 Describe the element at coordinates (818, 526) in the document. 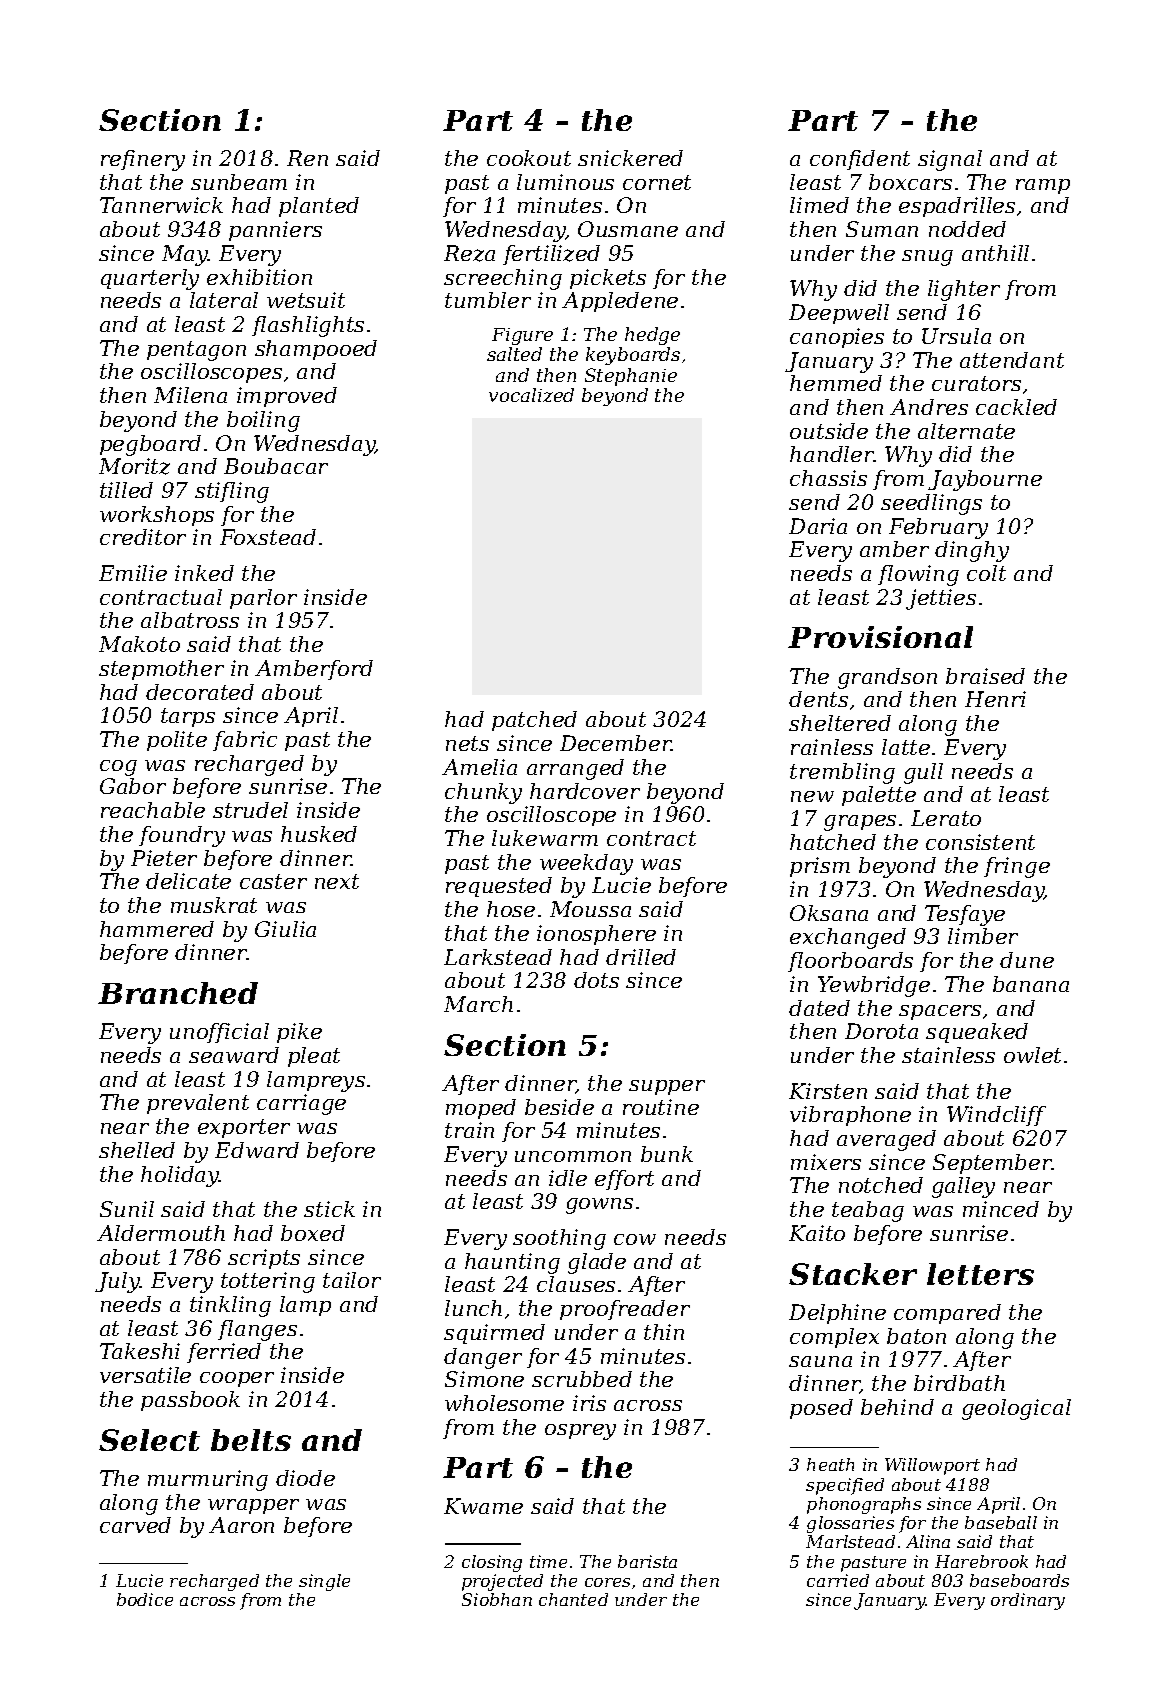

I see `Daria` at that location.
